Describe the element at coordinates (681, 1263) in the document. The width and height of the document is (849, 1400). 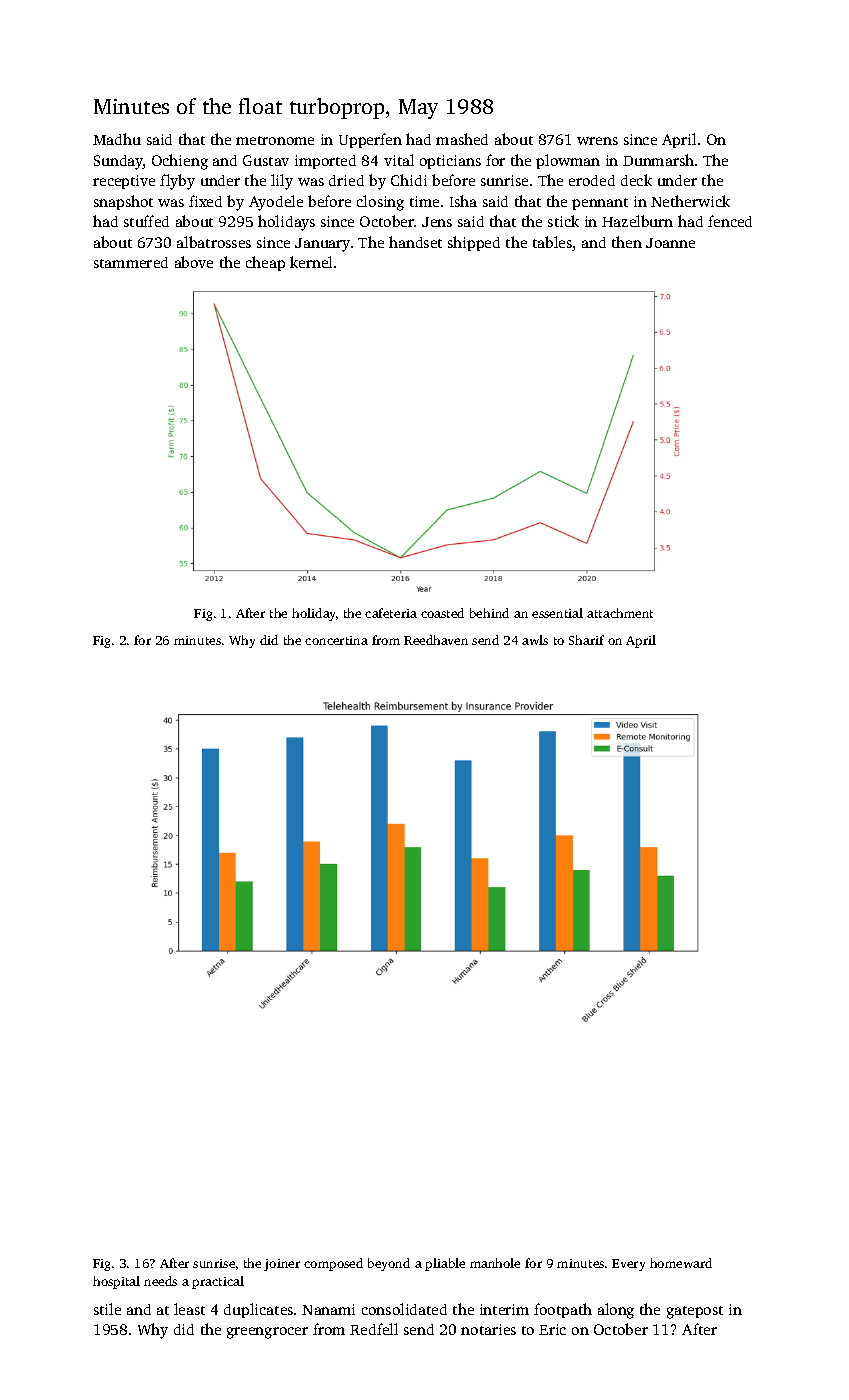
I see `homeward` at that location.
